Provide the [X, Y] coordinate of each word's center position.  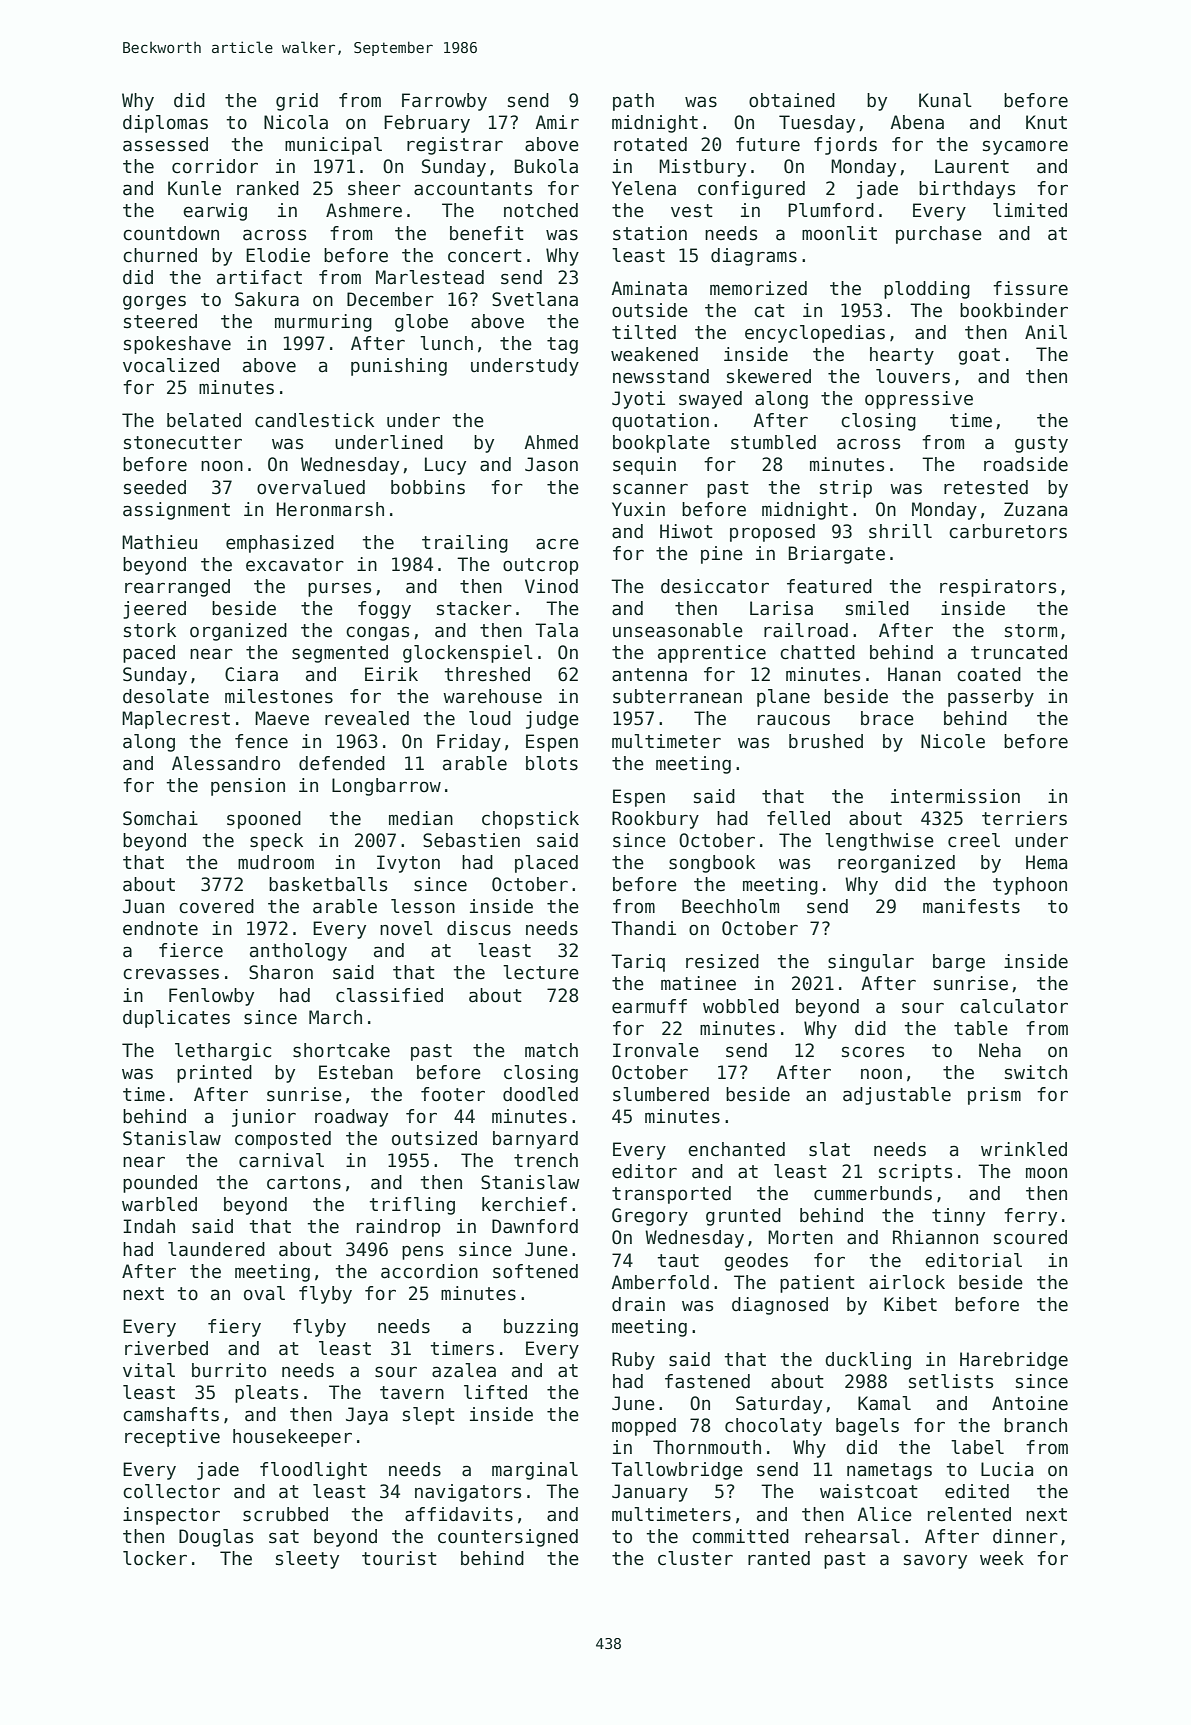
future [768, 144]
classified [389, 995]
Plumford [831, 210]
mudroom [276, 862]
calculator [1014, 1006]
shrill [900, 531]
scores [873, 1052]
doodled [540, 1094]
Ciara [251, 674]
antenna [649, 675]
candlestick [314, 420]
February [427, 124]
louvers [913, 376]
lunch [446, 343]
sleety [307, 1560]
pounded [160, 1184]
